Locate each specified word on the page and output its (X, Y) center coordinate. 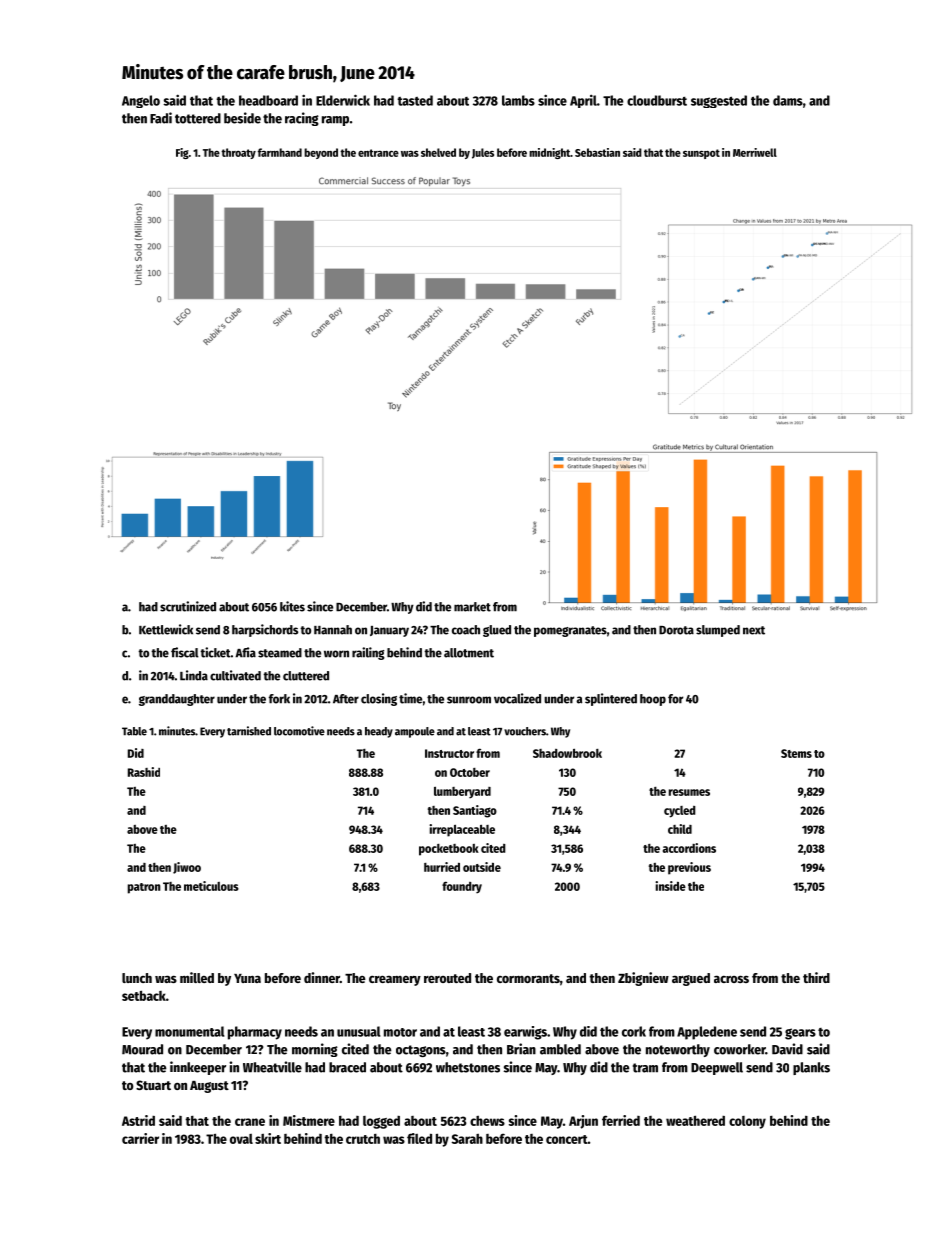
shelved (438, 152)
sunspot (701, 154)
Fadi (161, 118)
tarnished (249, 731)
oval (241, 1139)
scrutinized (188, 606)
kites (292, 606)
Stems (796, 753)
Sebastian (597, 152)
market (472, 607)
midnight (549, 153)
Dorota (676, 630)
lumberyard (462, 792)
